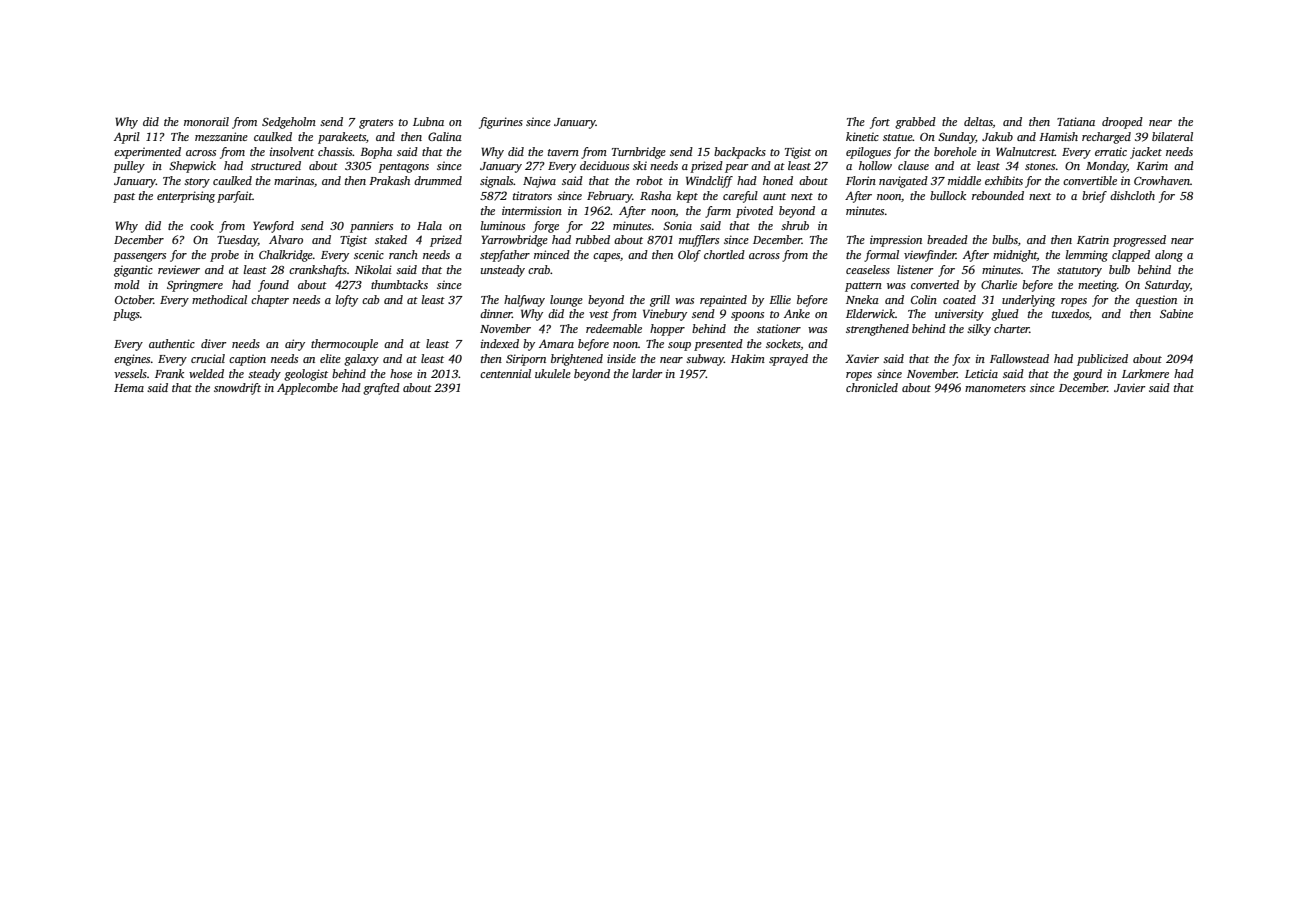 Image resolution: width=1308 pixels, height=924 pixels. Describe the element at coordinates (237, 389) in the image. I see `snowdrift` at that location.
